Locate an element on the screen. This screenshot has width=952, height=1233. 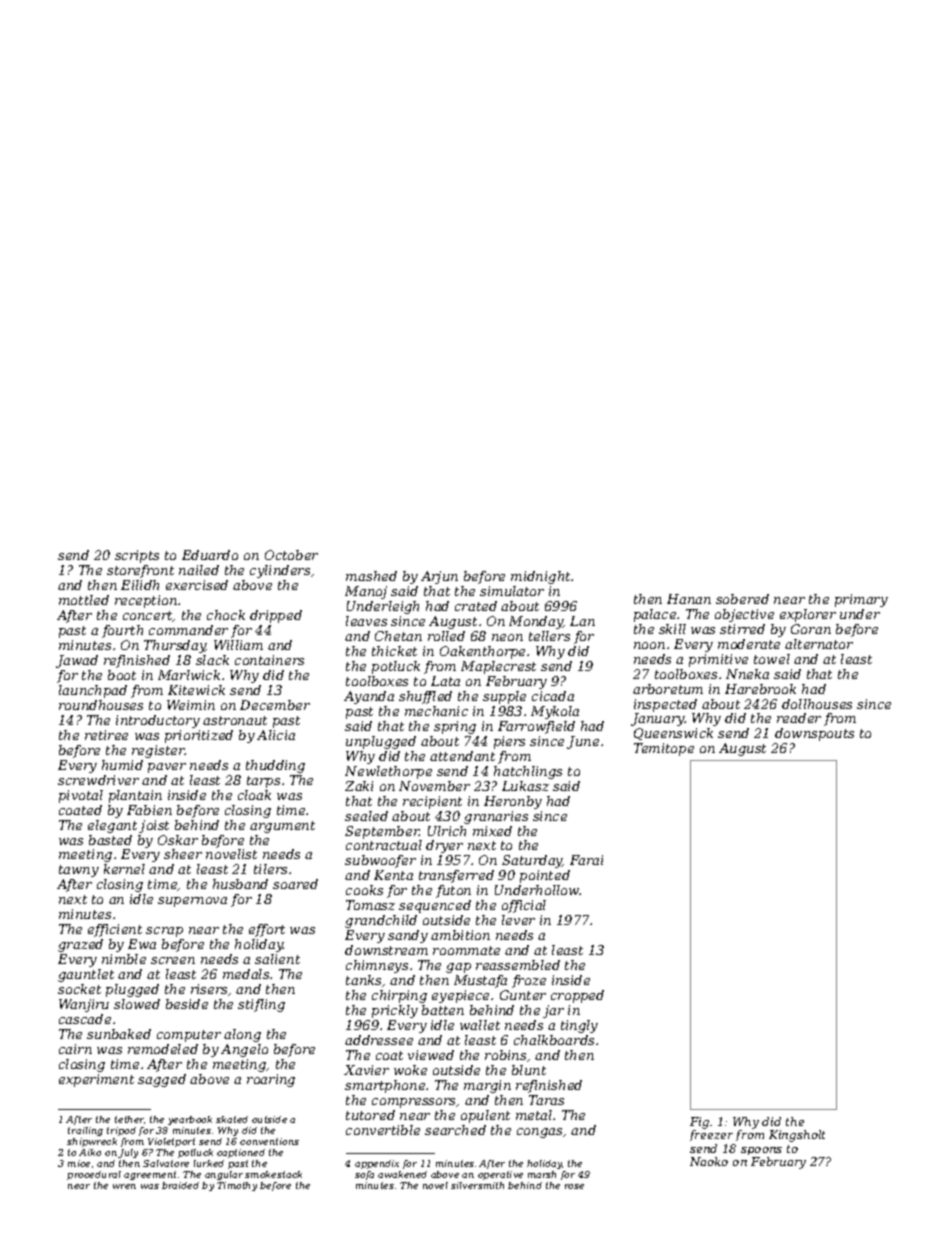
reception is located at coordinates (146, 601).
